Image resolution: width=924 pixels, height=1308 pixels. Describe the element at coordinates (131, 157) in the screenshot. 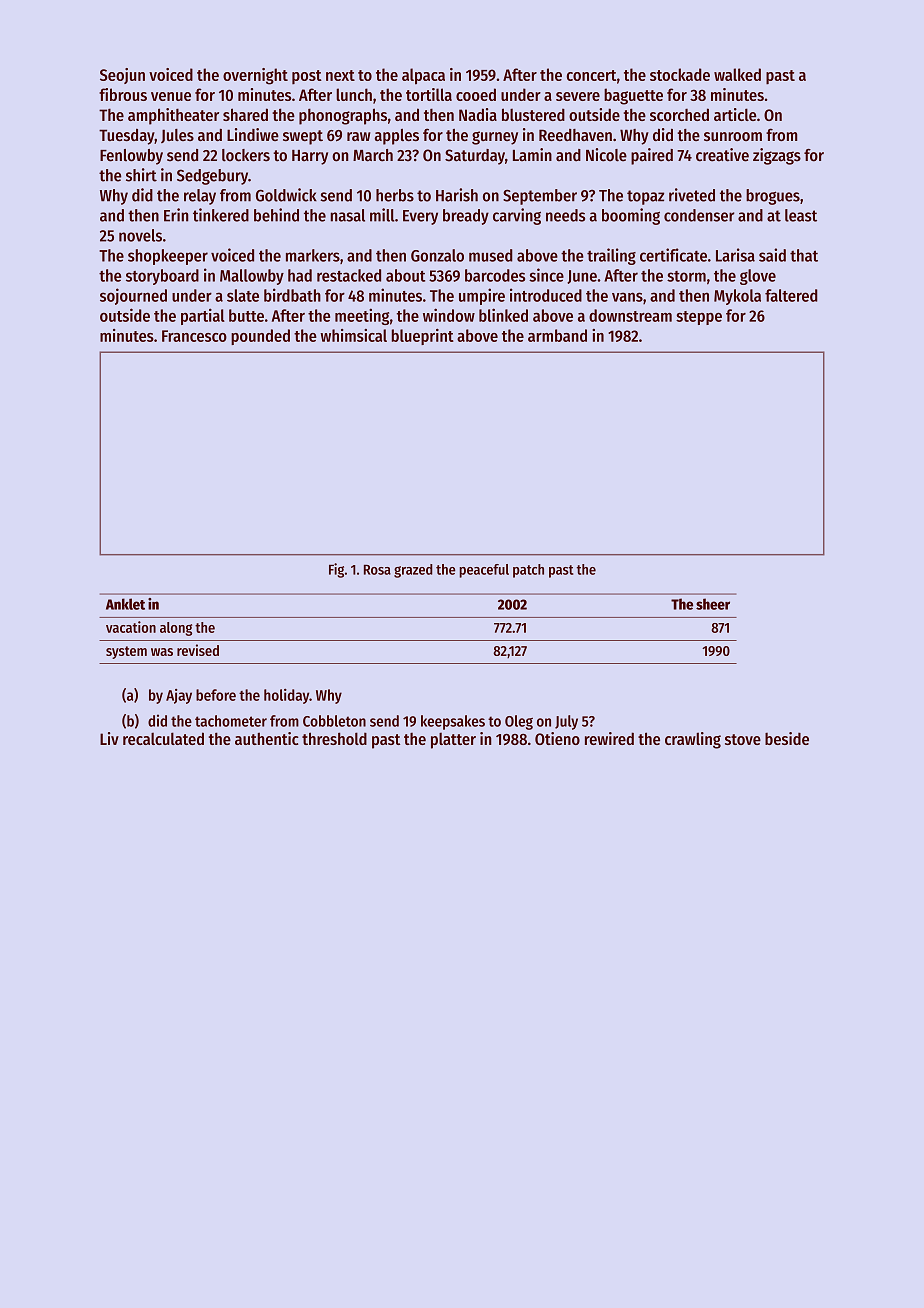

I see `Fenlowby` at that location.
